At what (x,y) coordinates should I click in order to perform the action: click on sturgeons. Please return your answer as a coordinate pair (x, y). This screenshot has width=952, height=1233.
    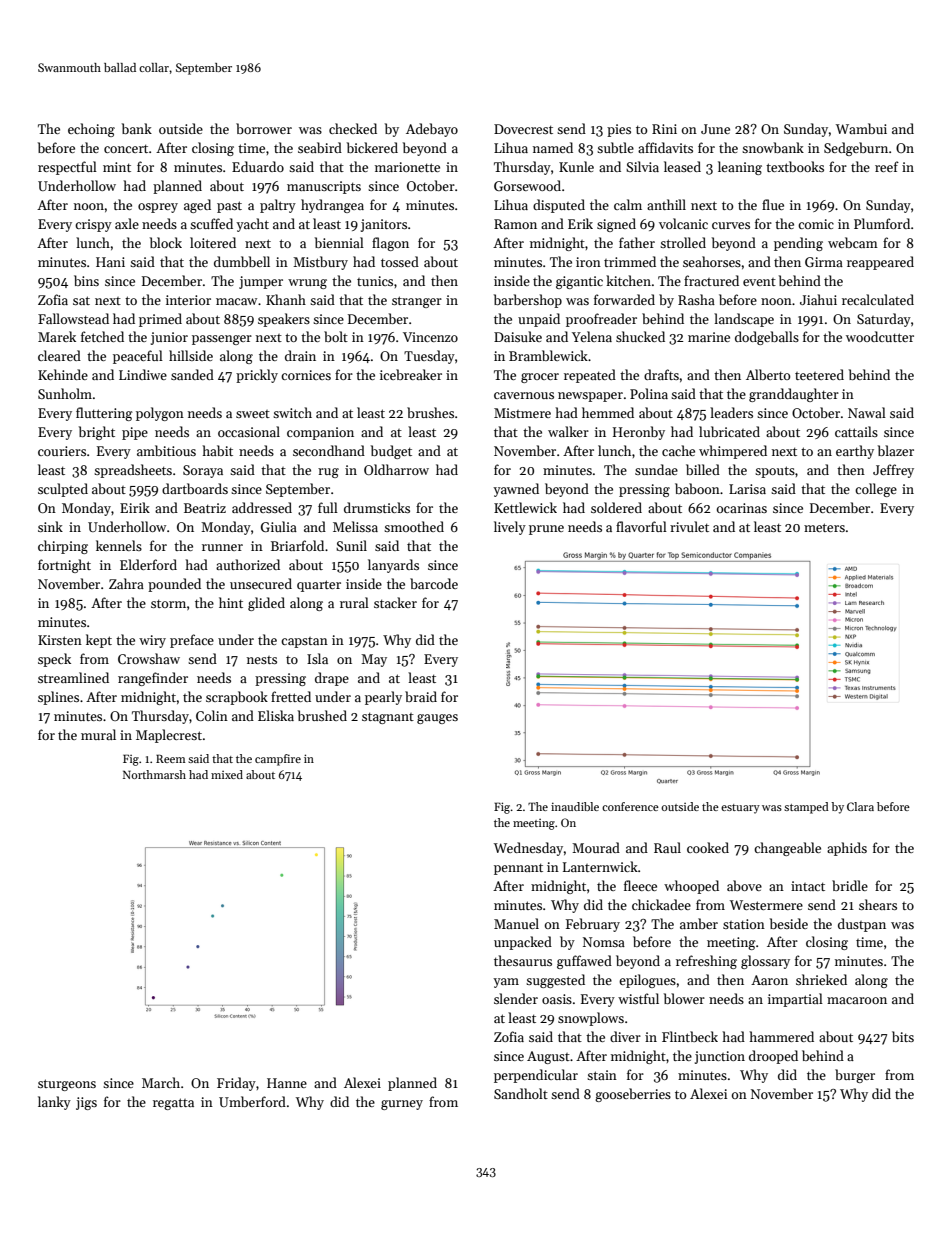
    Looking at the image, I should click on (67, 1085).
